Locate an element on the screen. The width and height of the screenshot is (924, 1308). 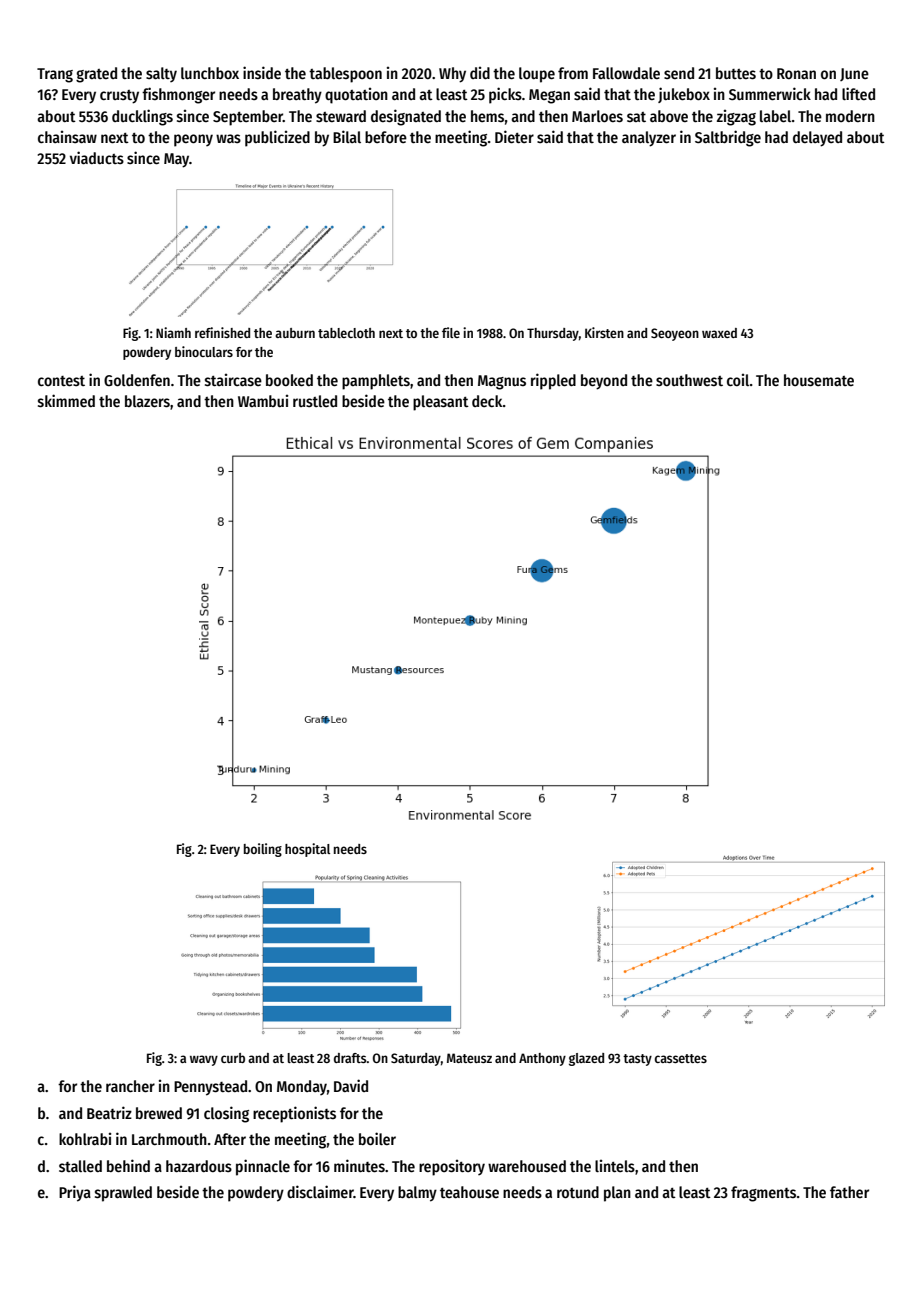
rancher is located at coordinates (130, 1086).
